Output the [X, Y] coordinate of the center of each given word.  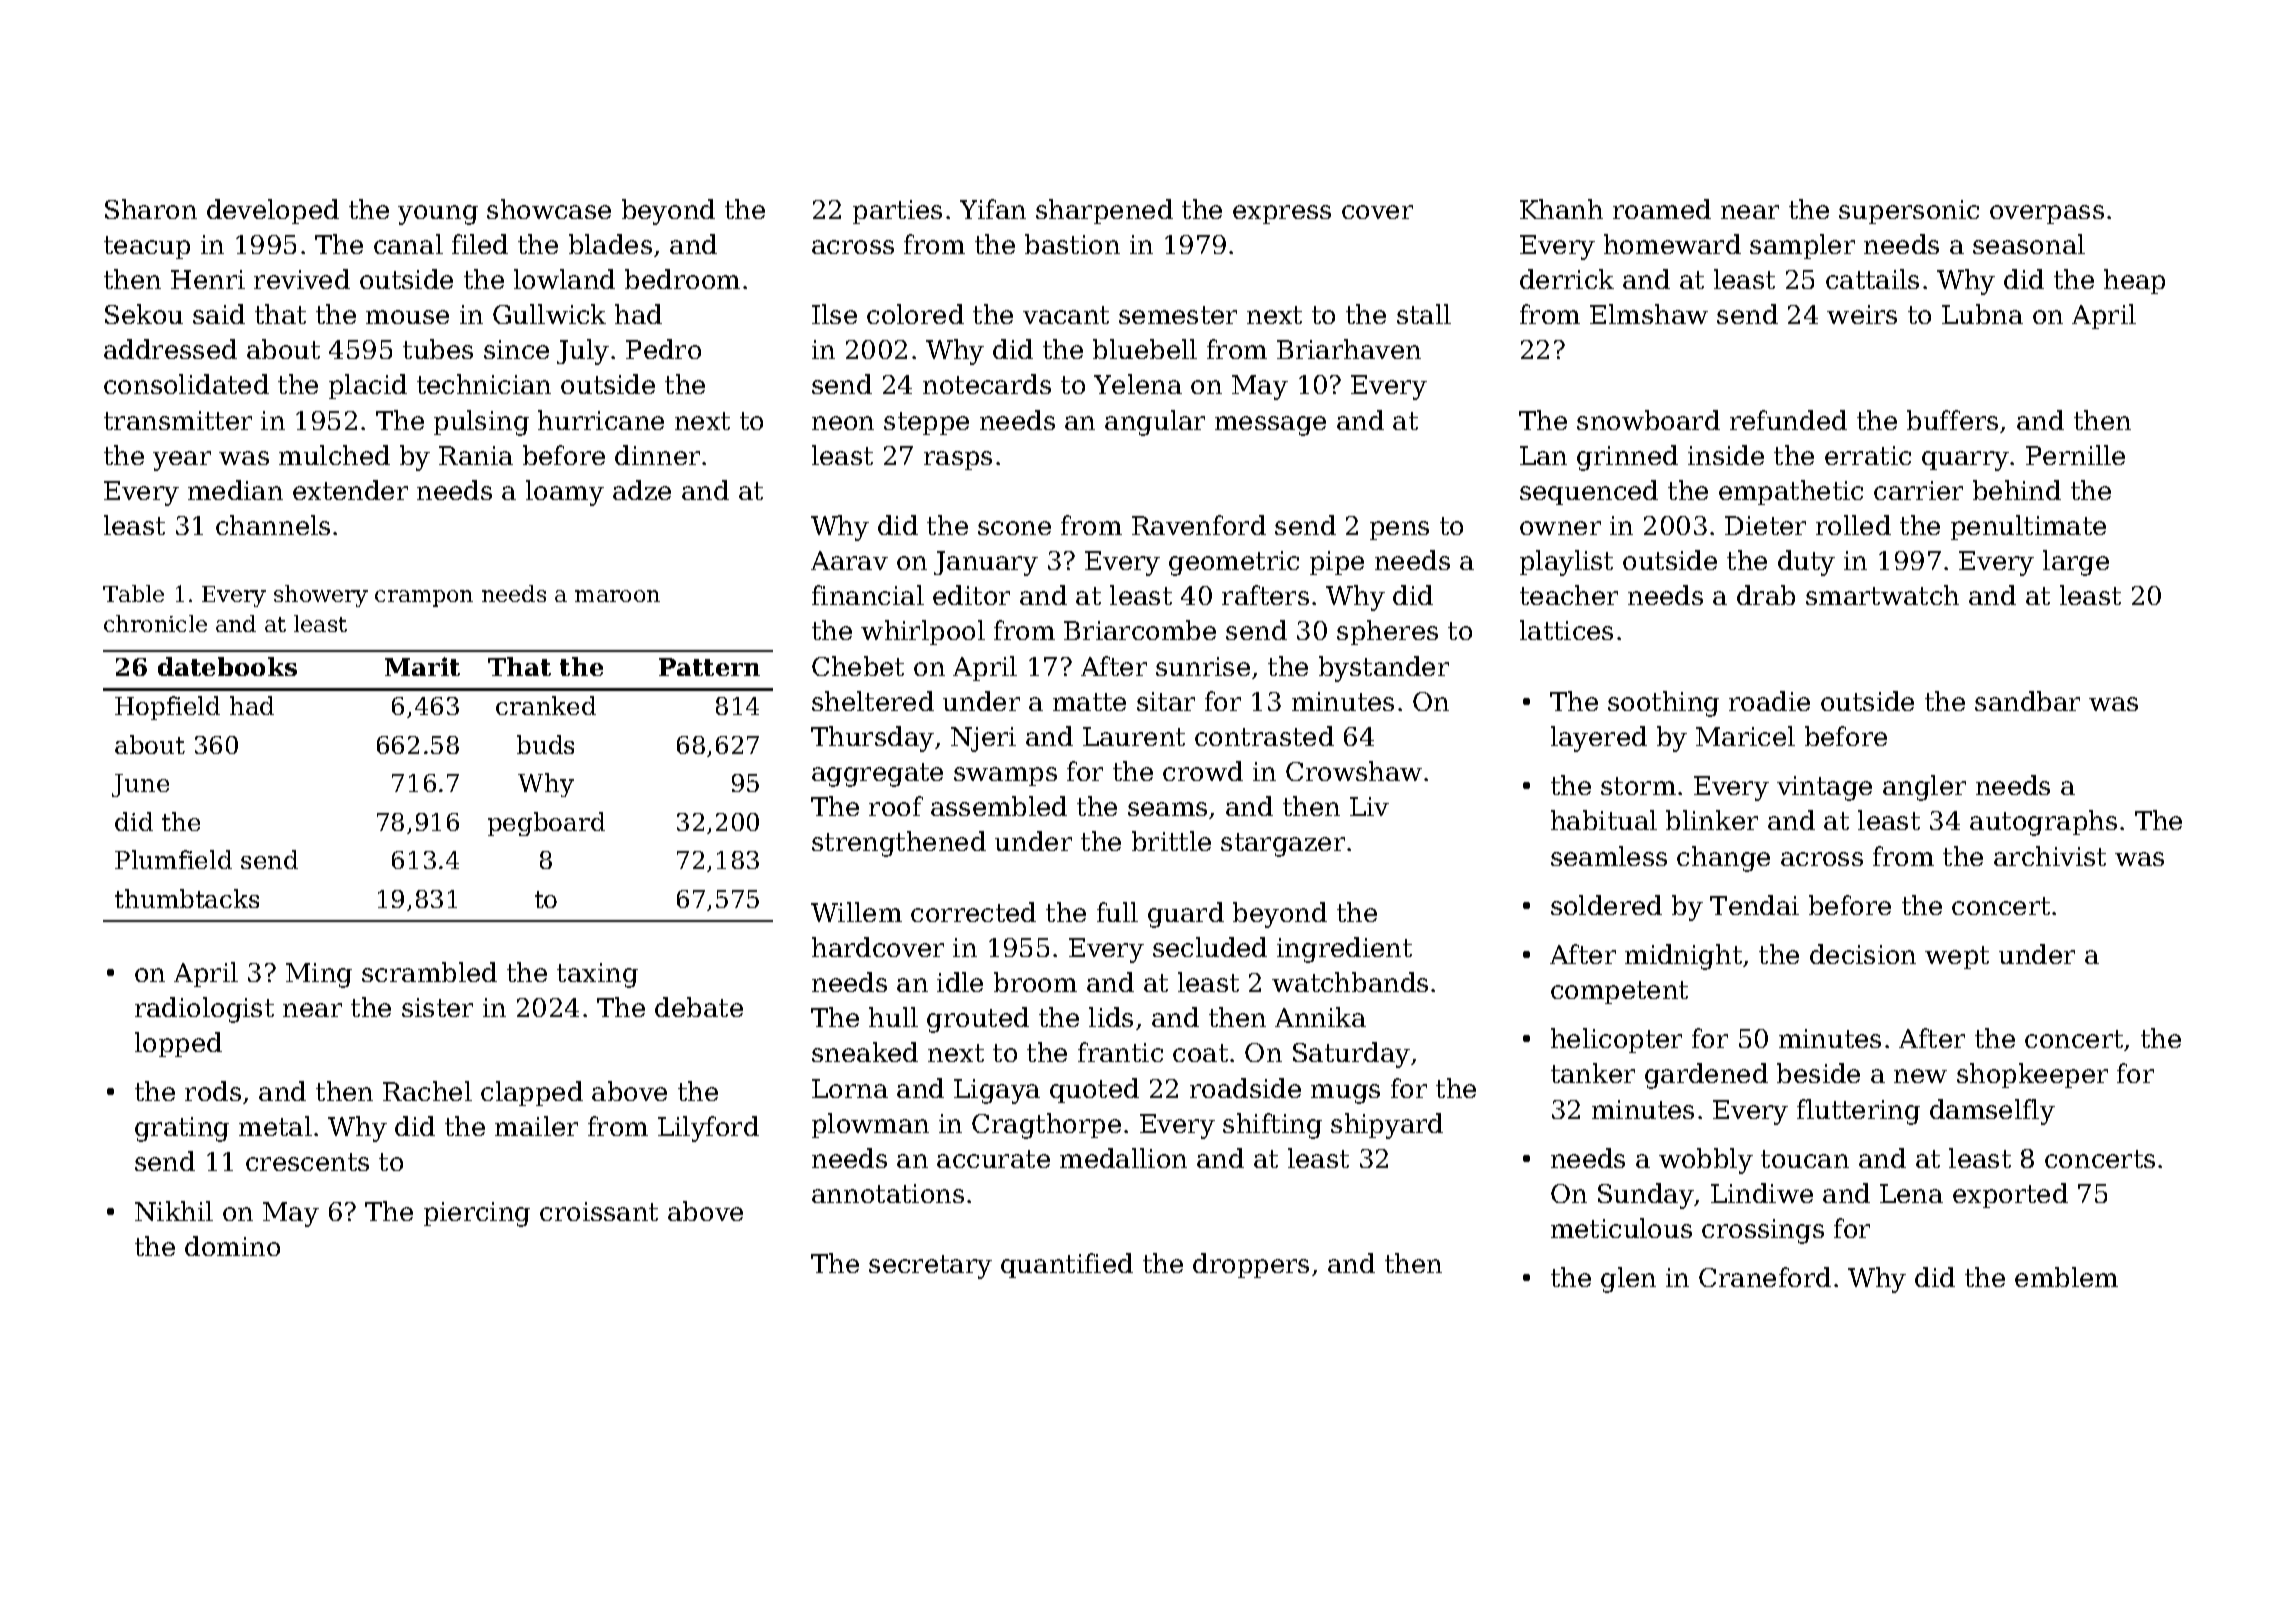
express [1282, 214]
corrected [973, 912]
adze [642, 490]
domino [232, 1246]
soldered [1606, 905]
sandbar [2027, 701]
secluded [1210, 947]
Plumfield [173, 859]
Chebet [858, 666]
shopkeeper [2032, 1075]
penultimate [2028, 527]
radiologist [204, 1010]
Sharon [151, 209]
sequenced [1589, 492]
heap [2134, 281]
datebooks [227, 666]
